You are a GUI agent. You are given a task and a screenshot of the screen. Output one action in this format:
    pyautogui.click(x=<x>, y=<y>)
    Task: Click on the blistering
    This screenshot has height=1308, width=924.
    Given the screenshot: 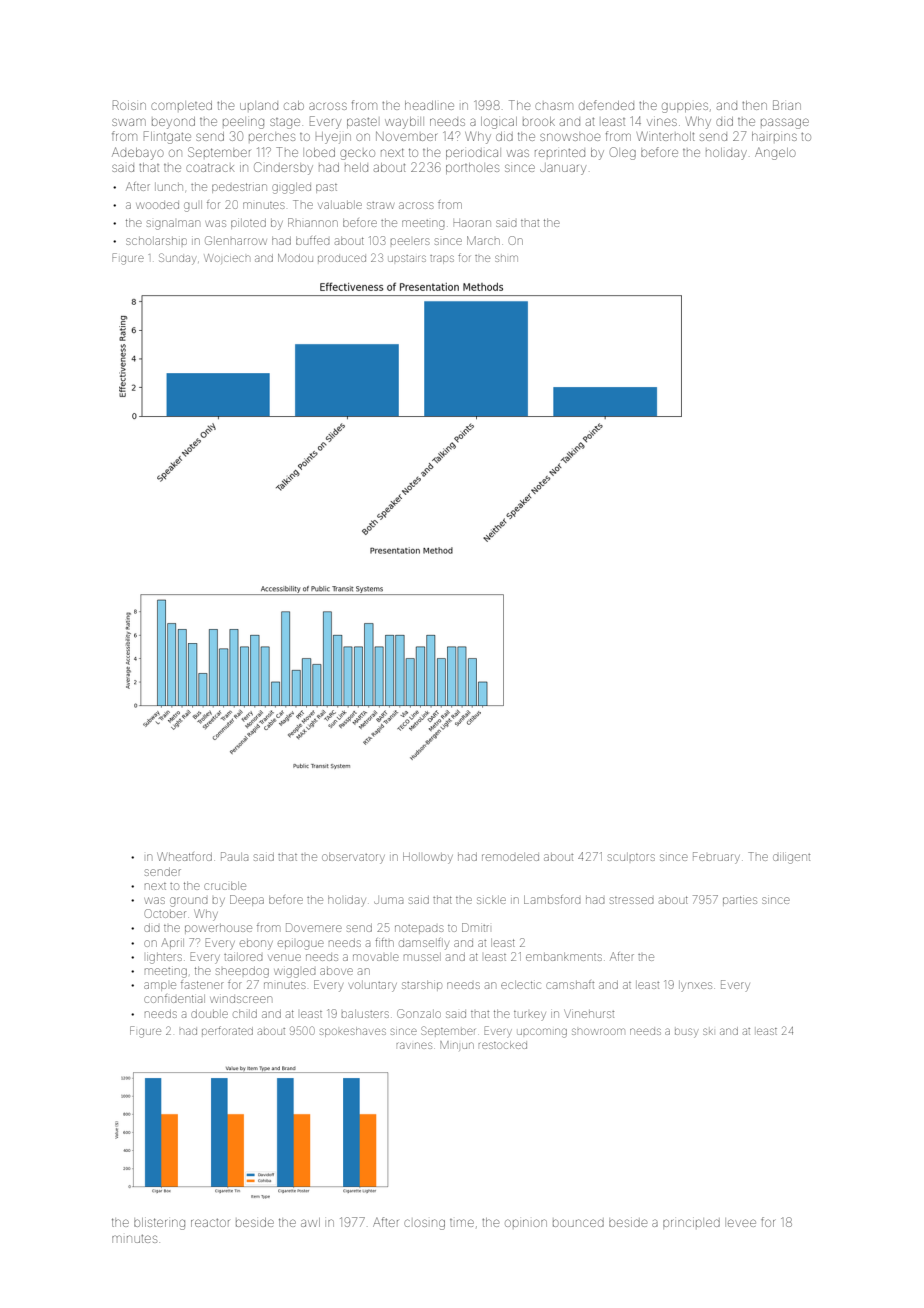 What is the action you would take?
    pyautogui.click(x=159, y=1224)
